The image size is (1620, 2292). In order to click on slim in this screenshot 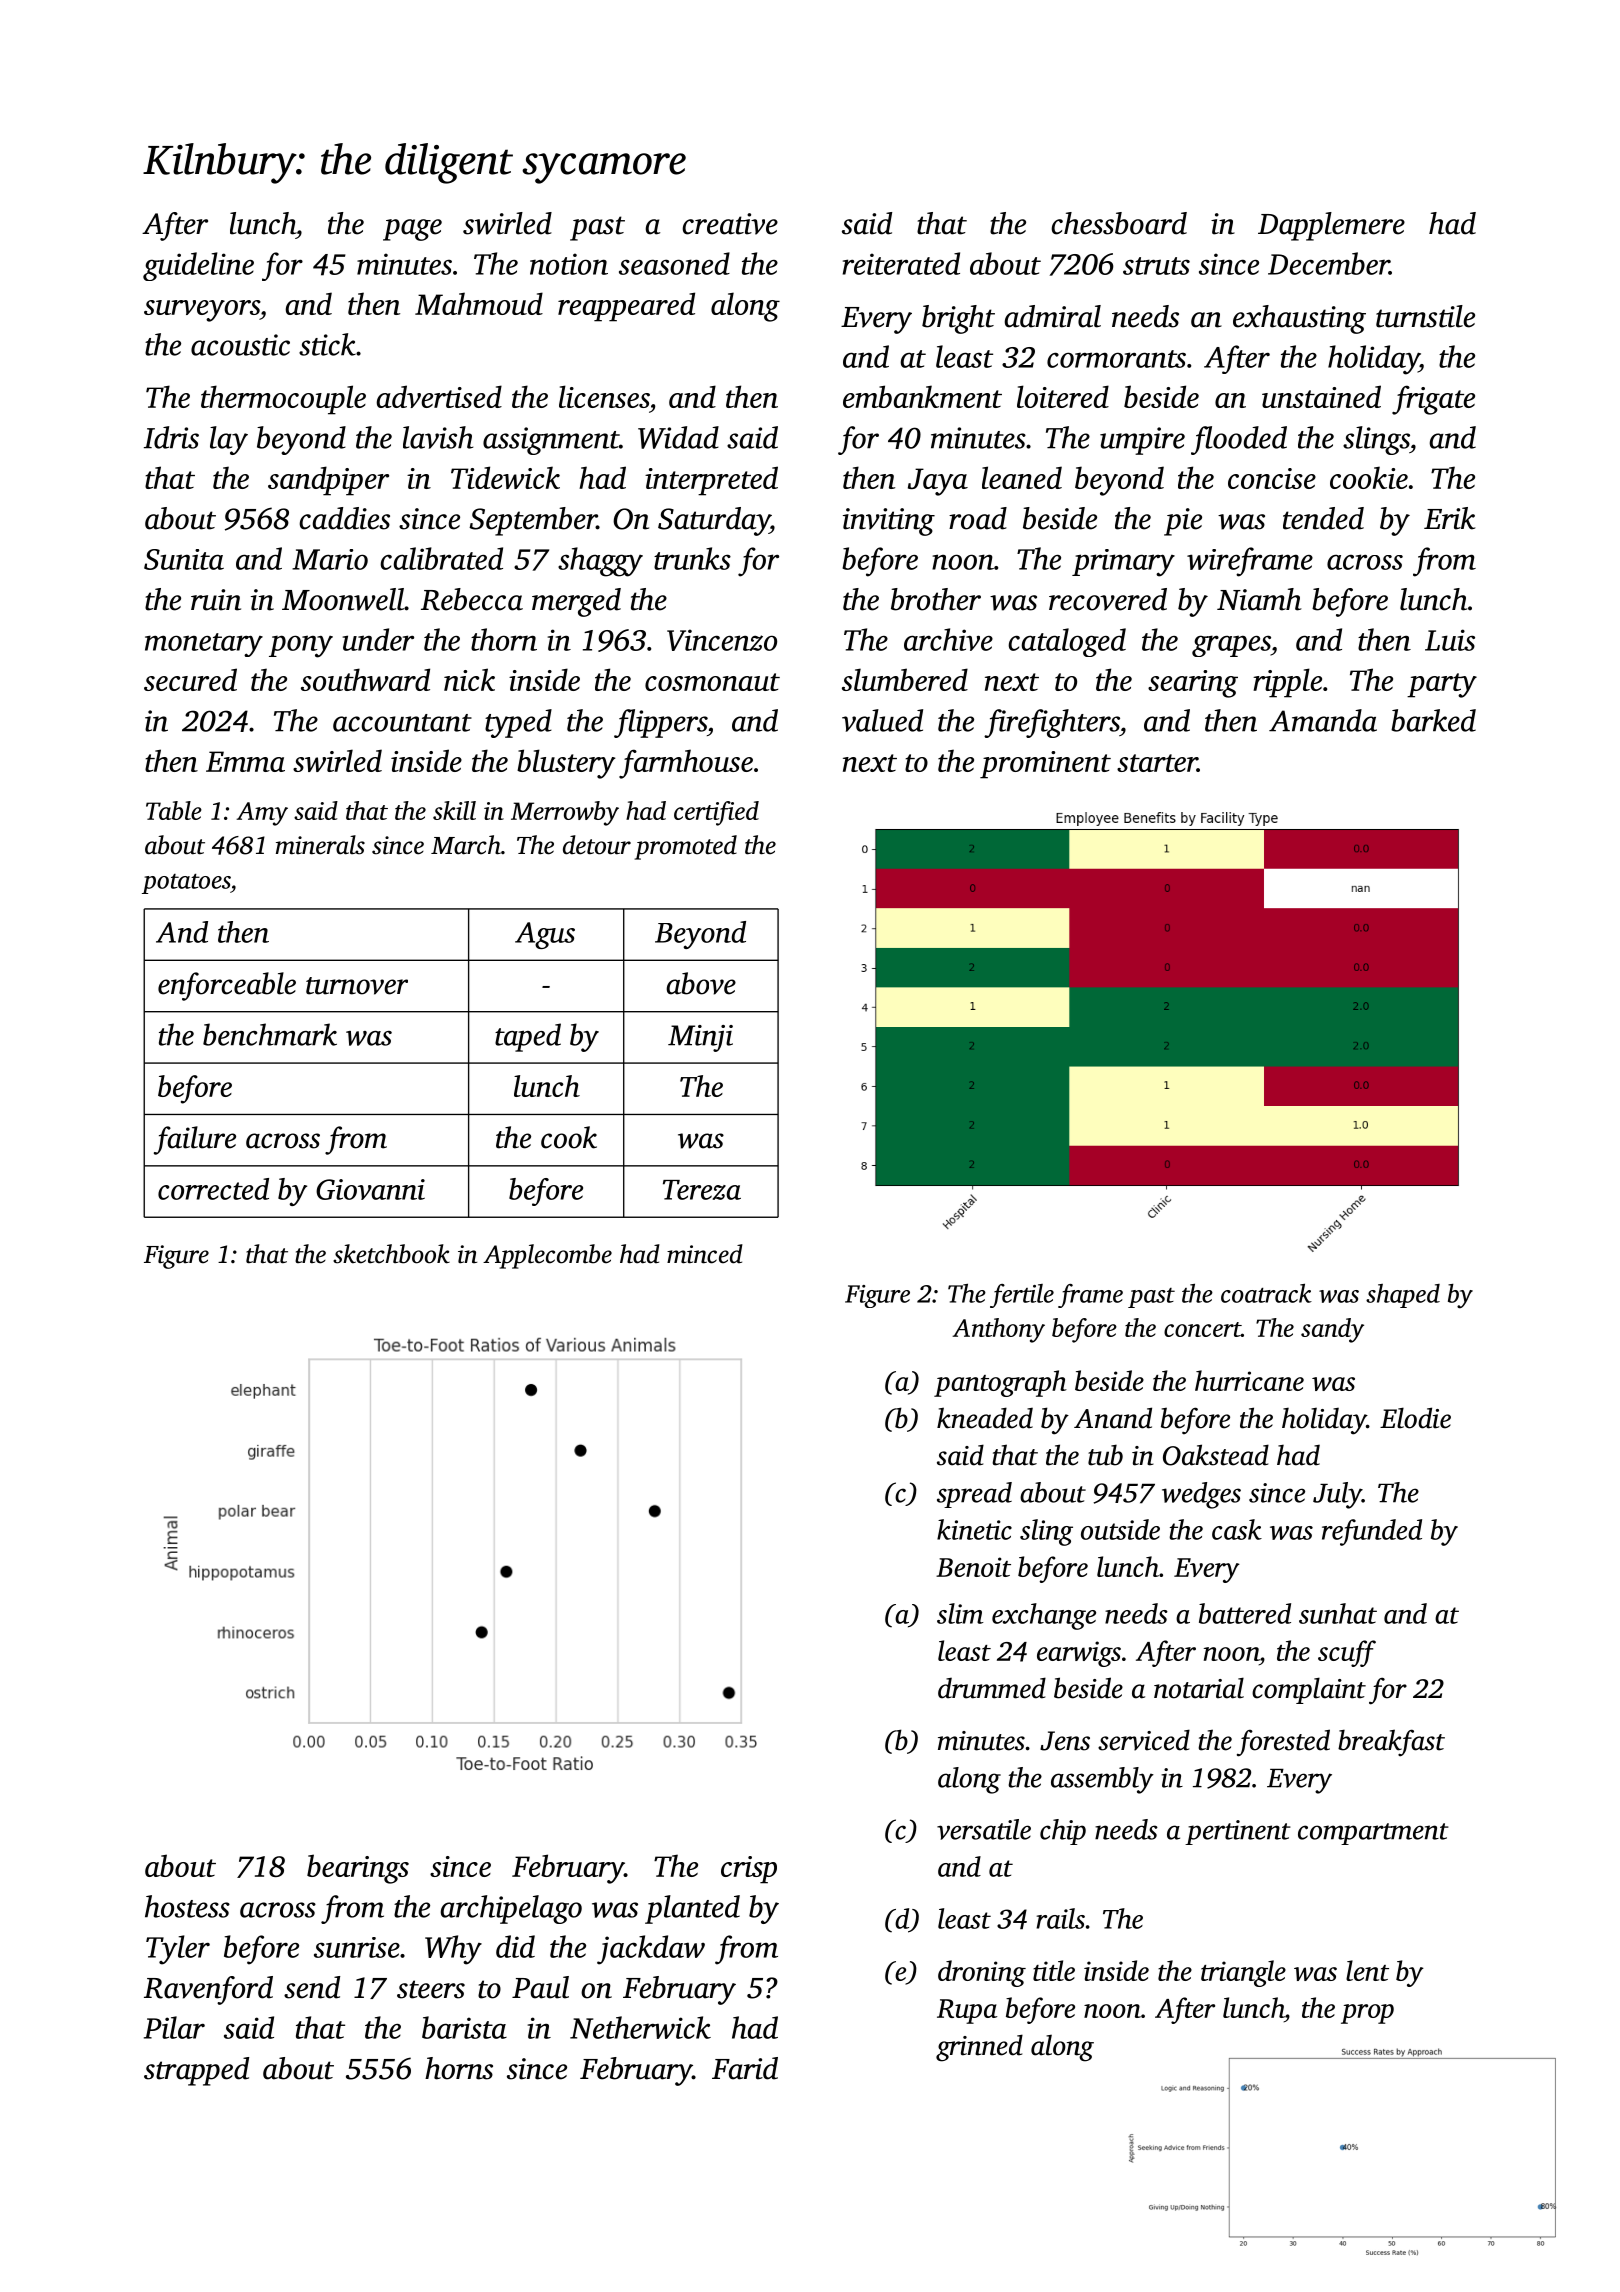, I will do `click(960, 1613)`.
